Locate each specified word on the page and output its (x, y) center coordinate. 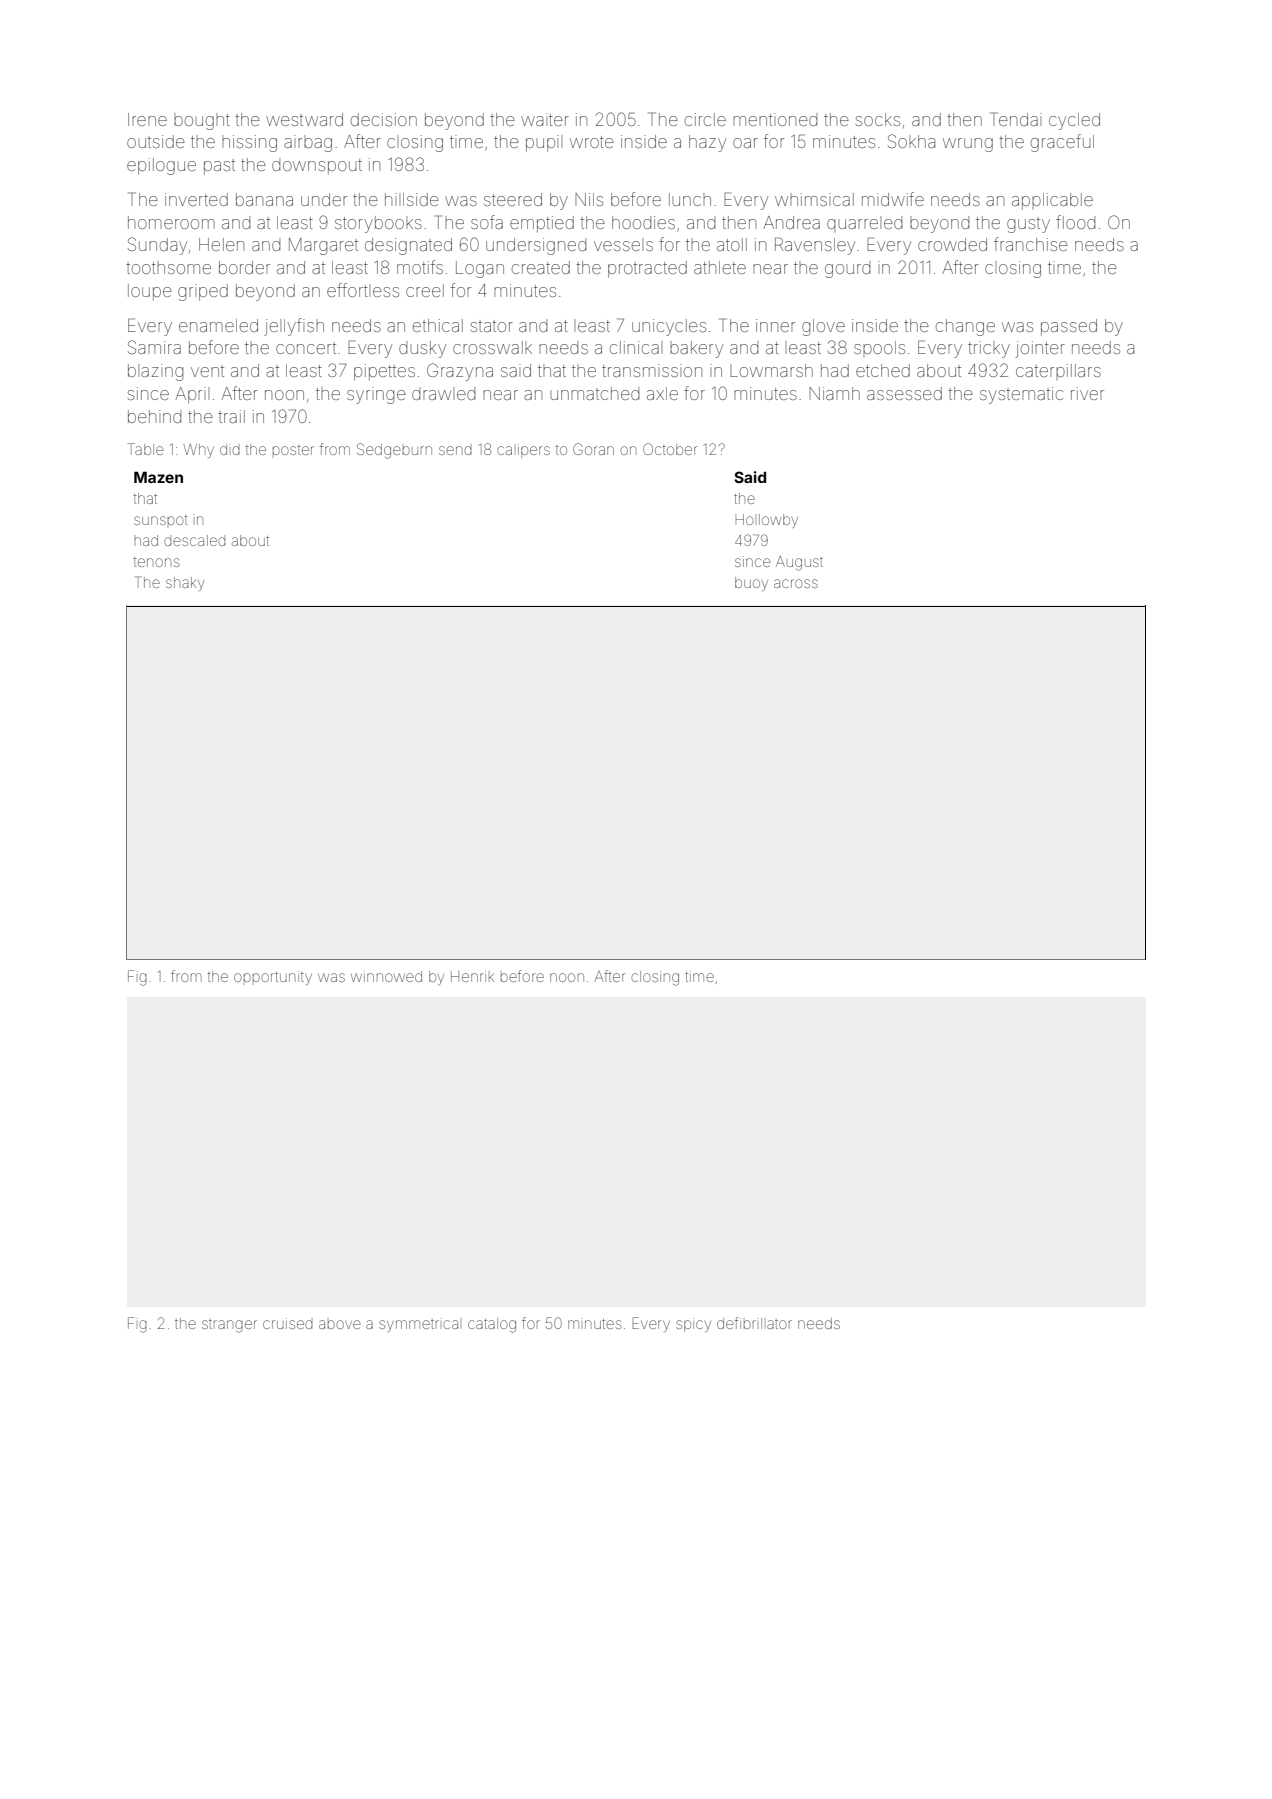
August (799, 563)
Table (145, 449)
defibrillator (754, 1323)
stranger (229, 1326)
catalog (492, 1325)
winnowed (386, 976)
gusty (1028, 225)
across (796, 583)
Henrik (472, 976)
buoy (751, 584)
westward (304, 119)
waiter (545, 119)
